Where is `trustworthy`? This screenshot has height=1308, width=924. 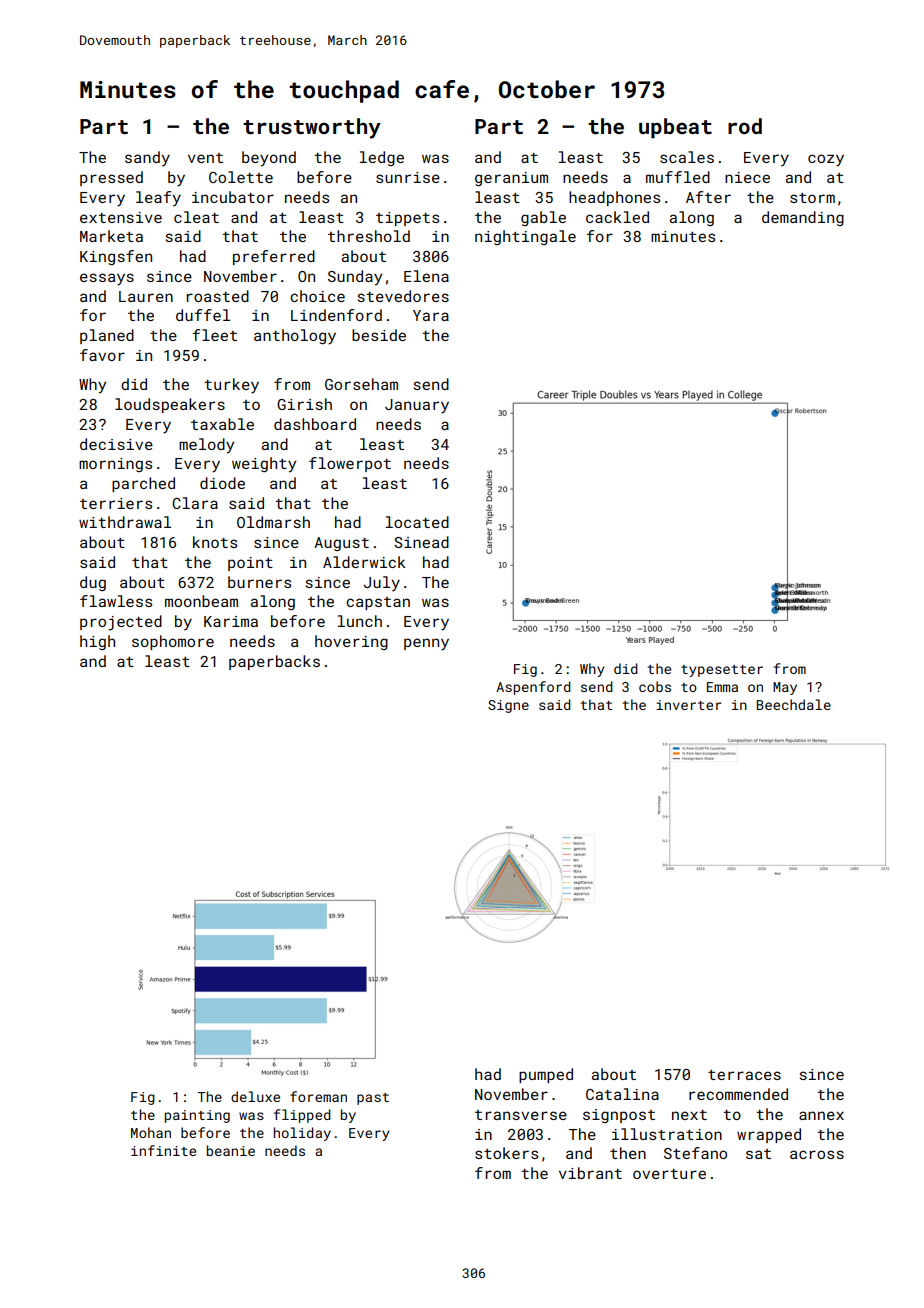
trustworthy is located at coordinates (312, 128).
